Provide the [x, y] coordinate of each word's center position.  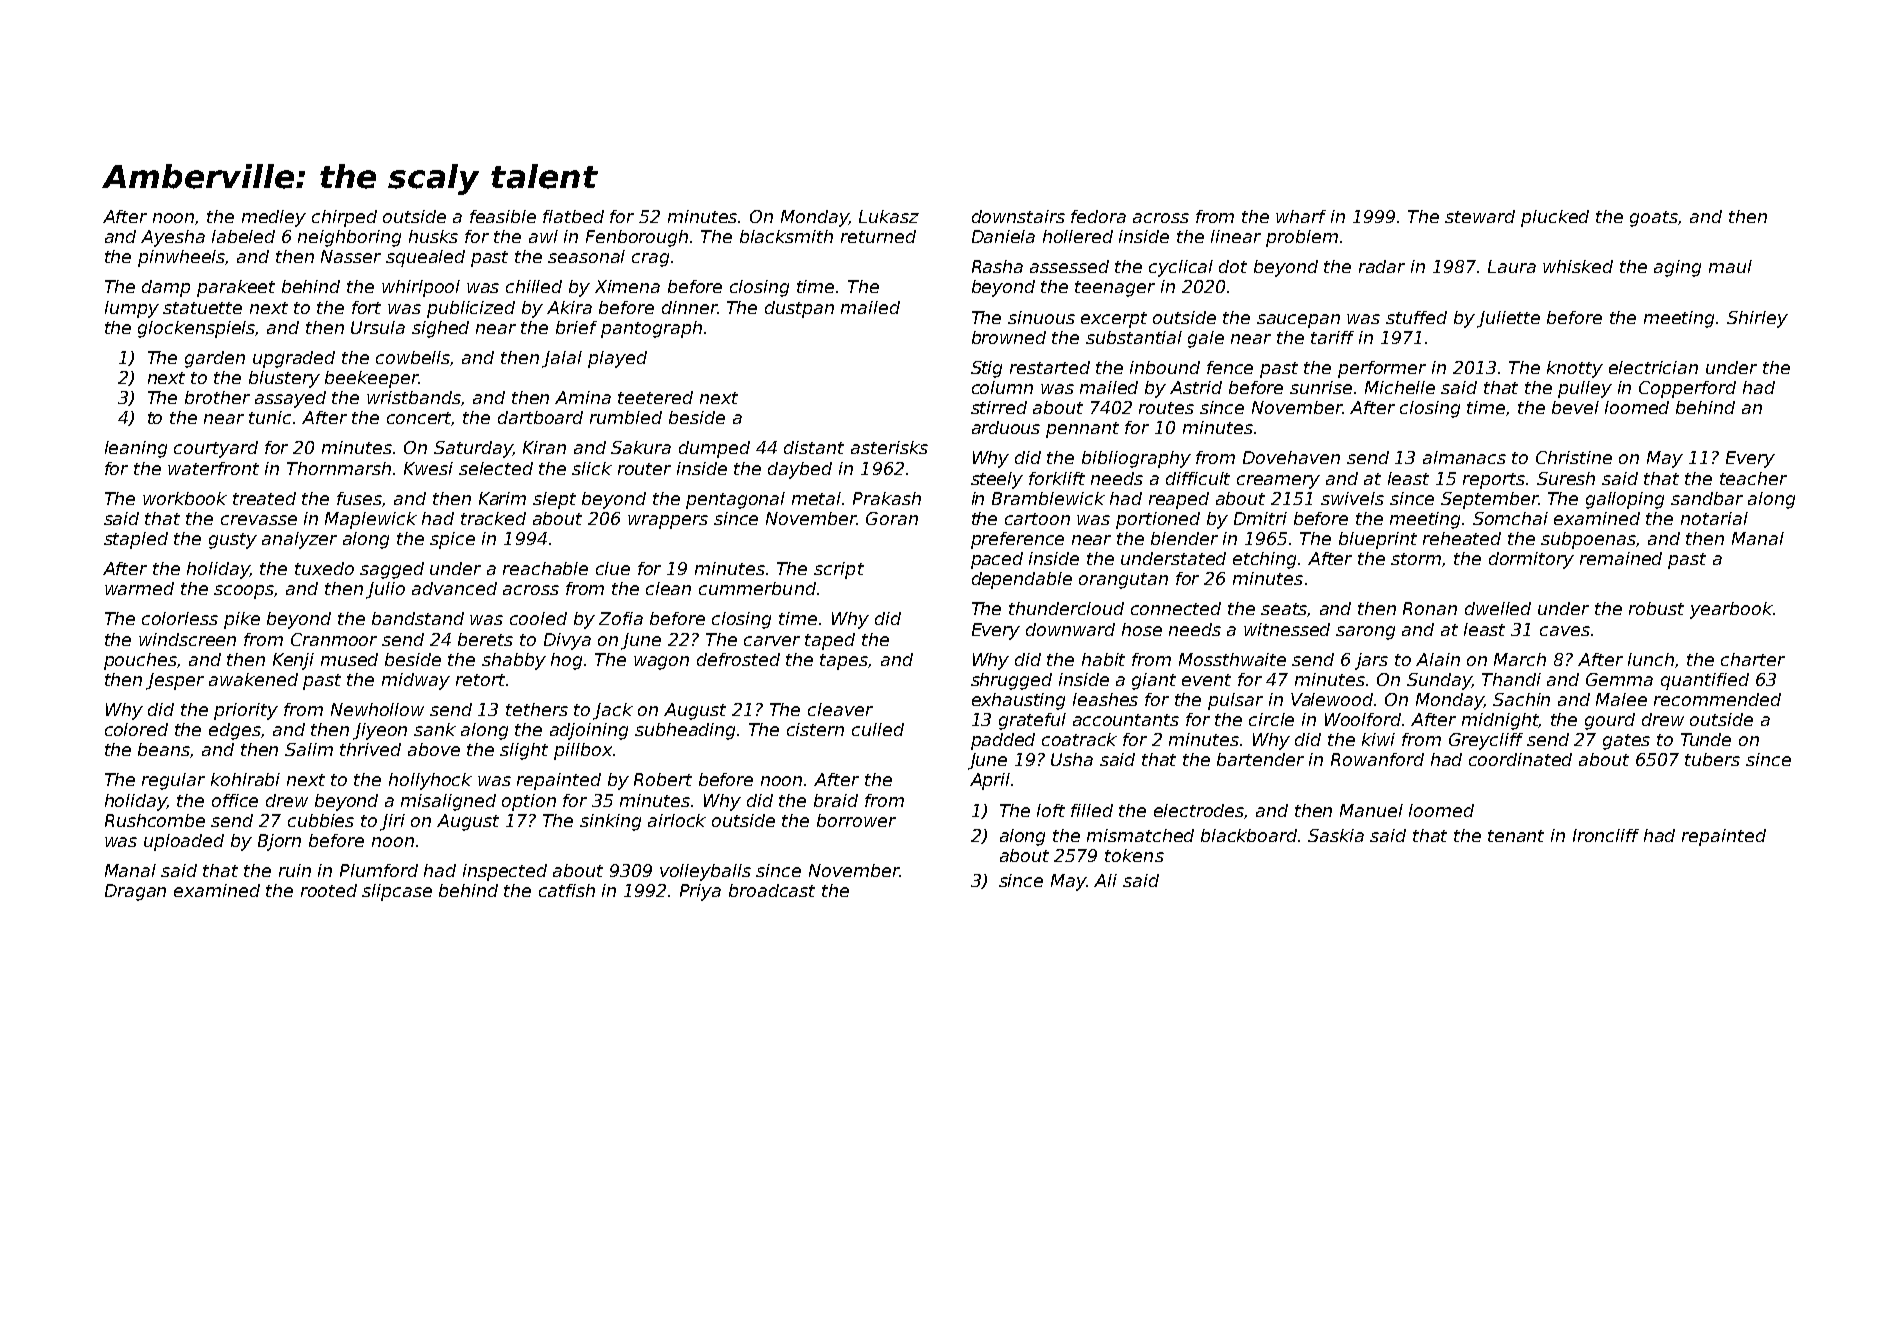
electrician [1653, 367]
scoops [244, 592]
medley [274, 218]
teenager [1115, 289]
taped [830, 641]
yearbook [1731, 610]
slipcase [397, 892]
